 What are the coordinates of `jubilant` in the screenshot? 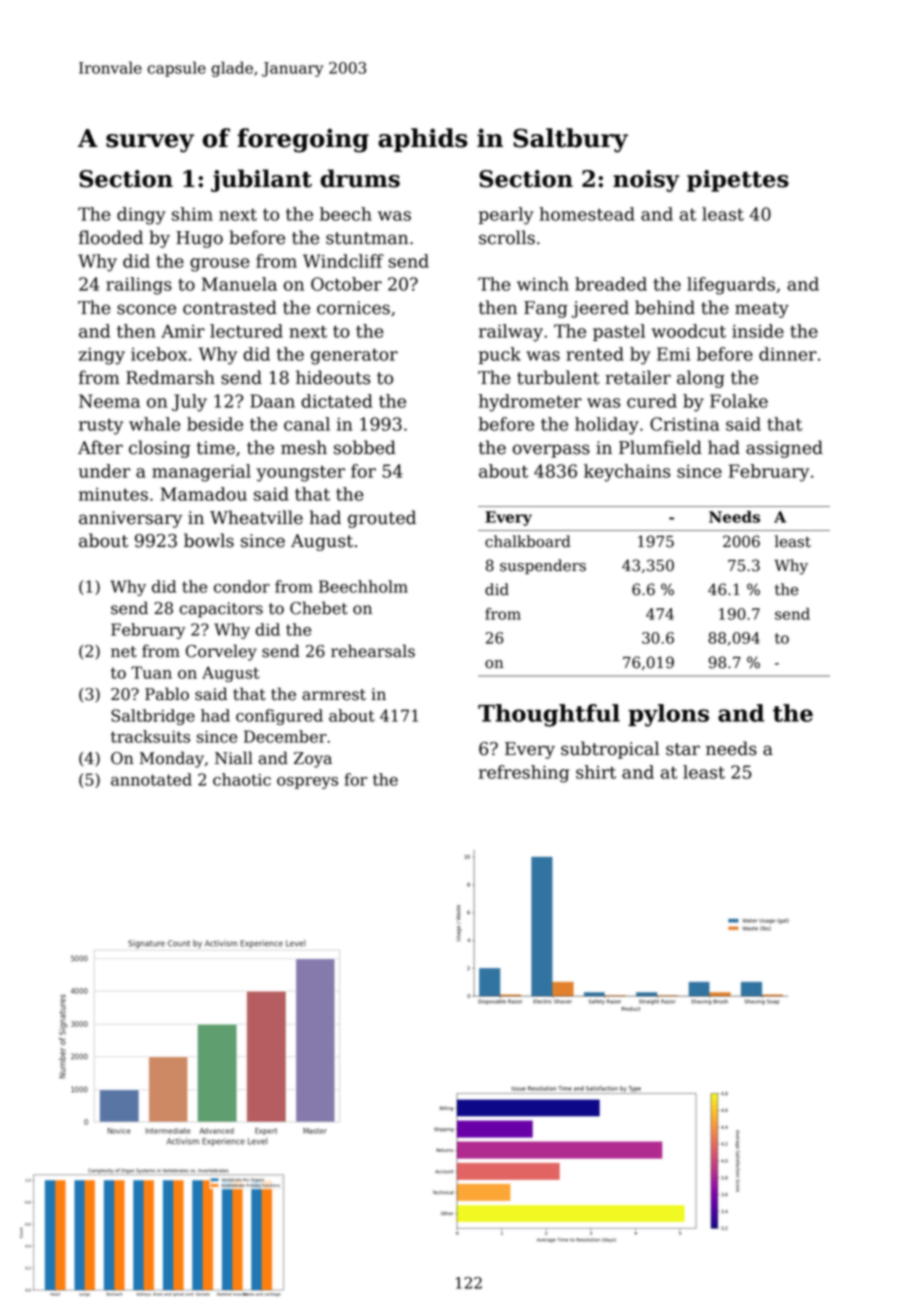 It's located at (261, 180).
